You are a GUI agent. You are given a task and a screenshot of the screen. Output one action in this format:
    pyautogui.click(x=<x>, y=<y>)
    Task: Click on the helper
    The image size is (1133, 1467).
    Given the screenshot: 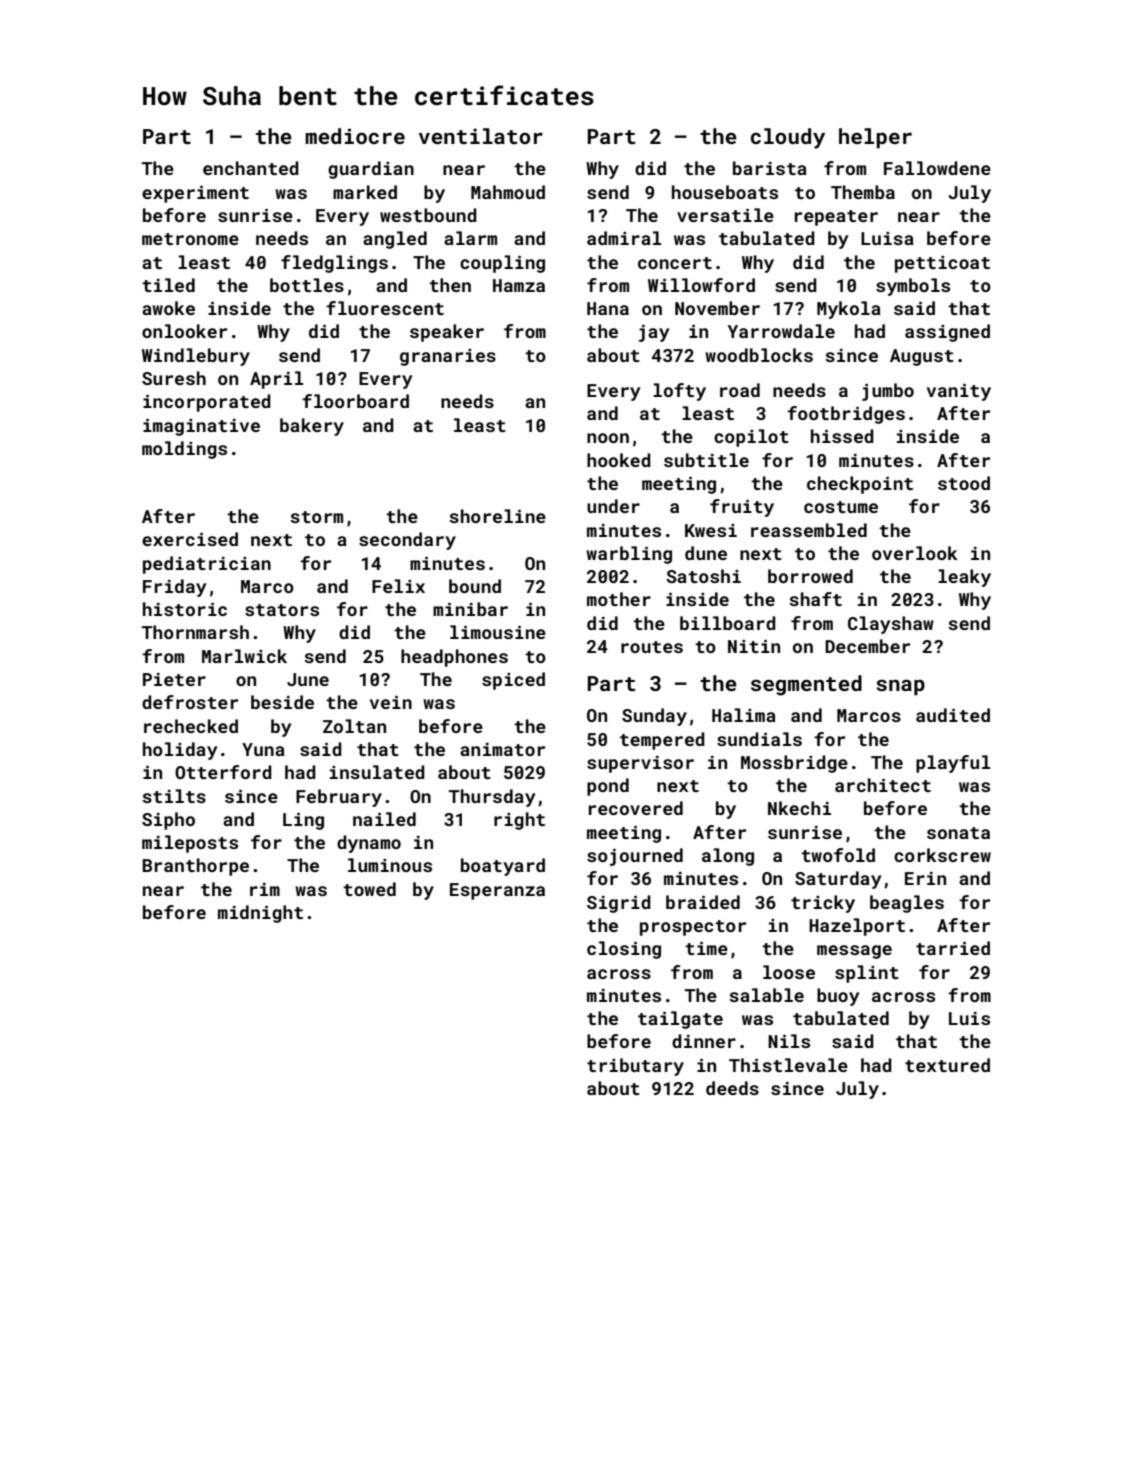 What is the action you would take?
    pyautogui.click(x=875, y=138)
